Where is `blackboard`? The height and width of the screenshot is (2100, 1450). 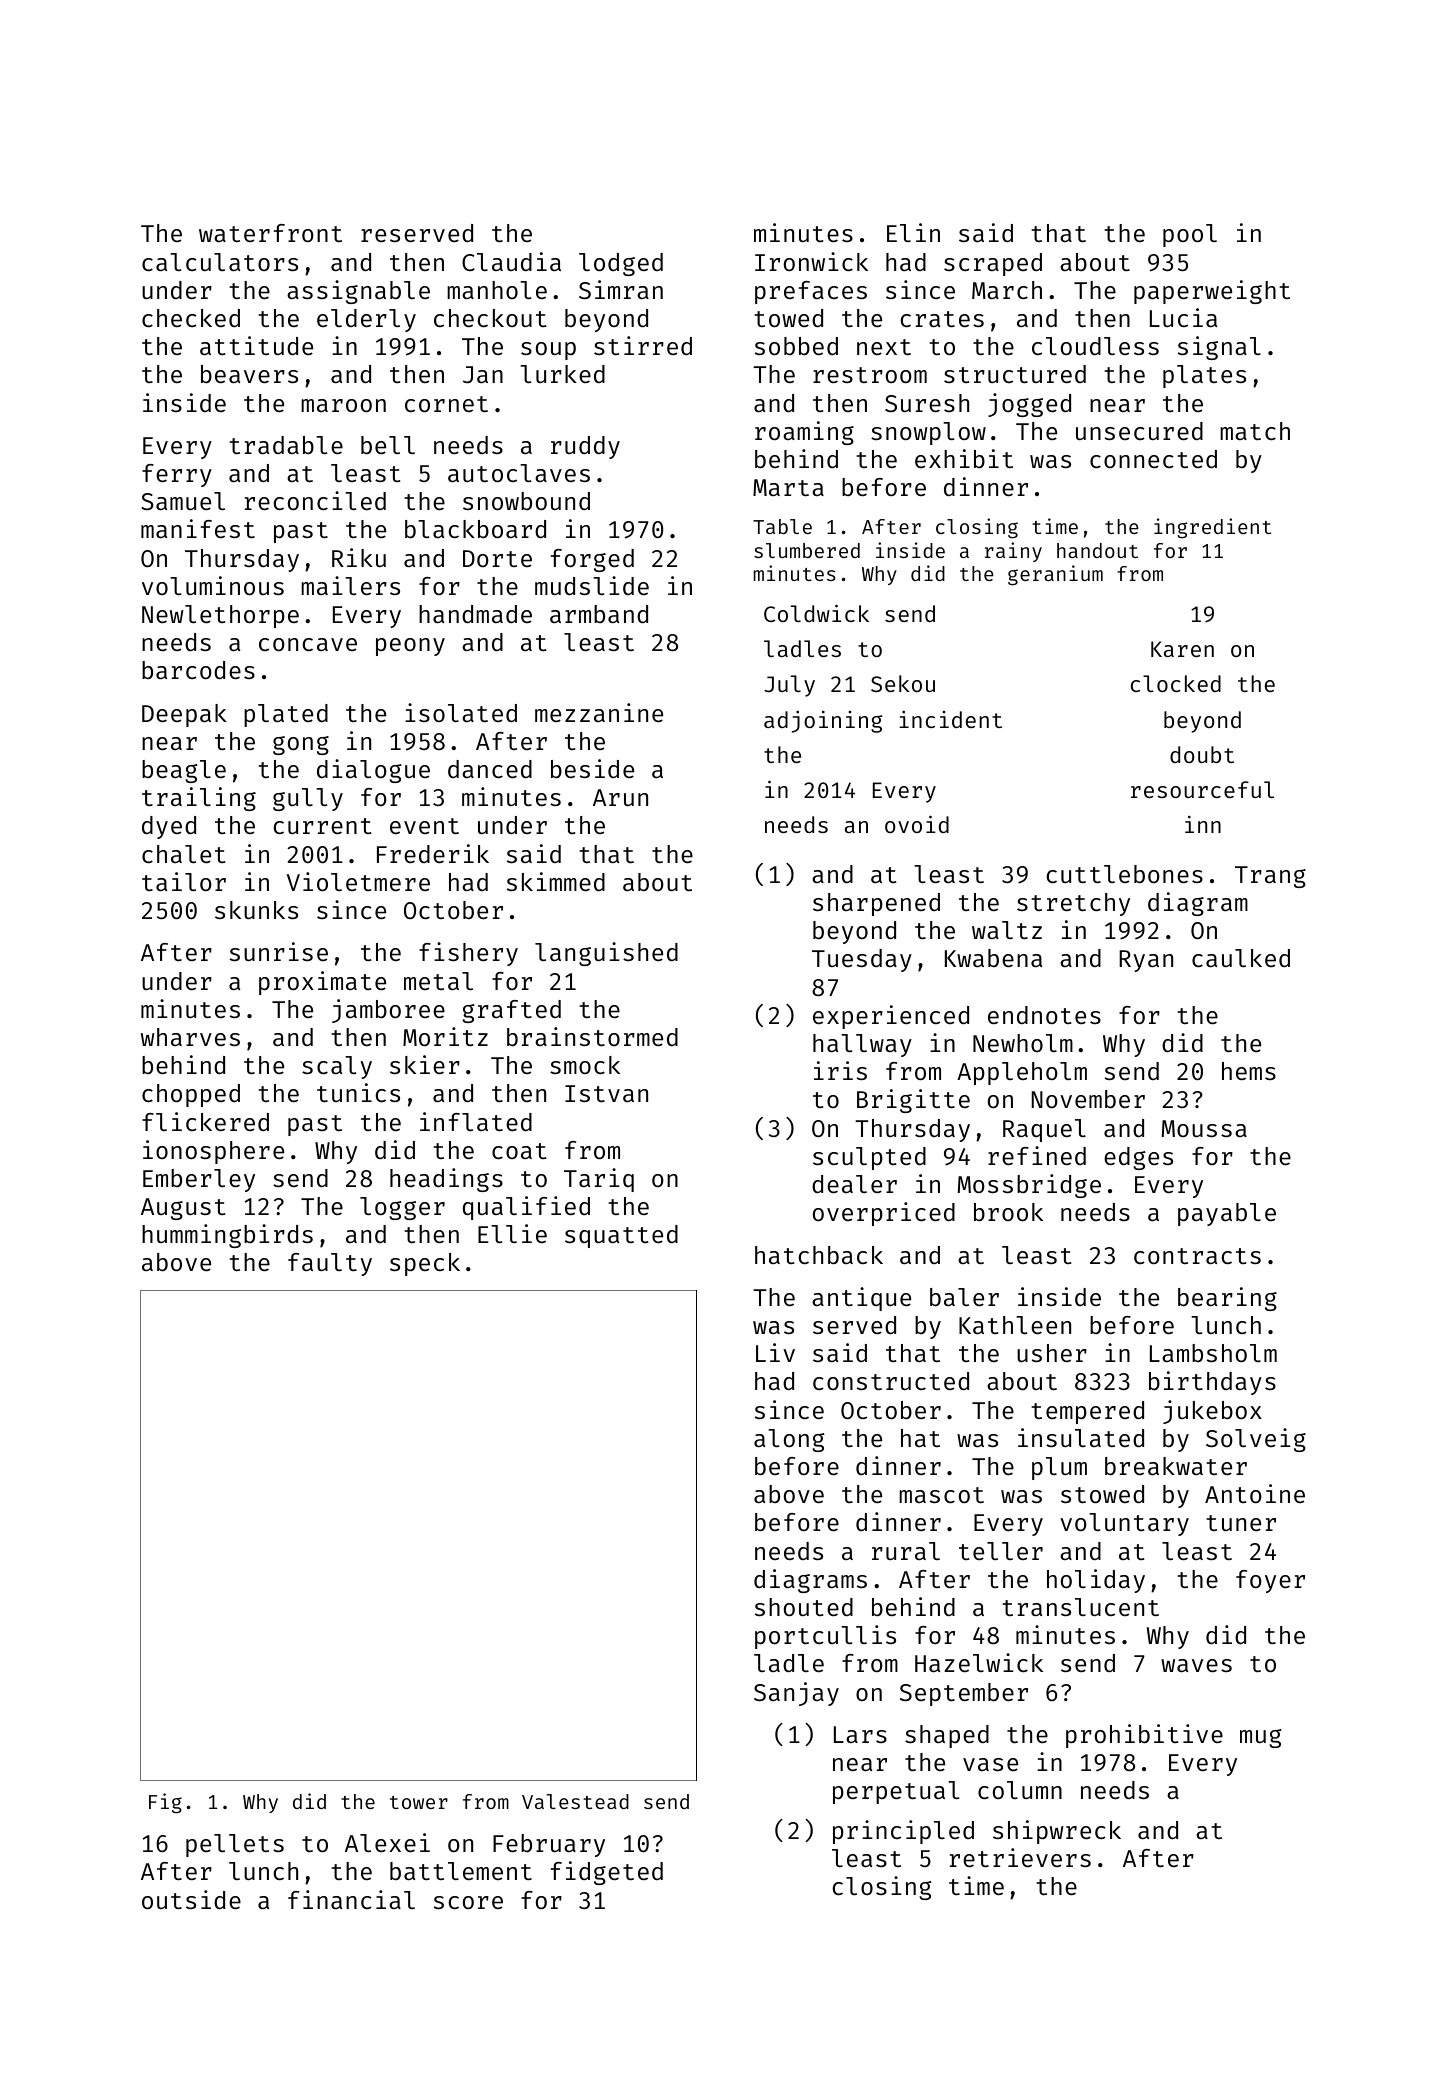
blackboard is located at coordinates (475, 529).
